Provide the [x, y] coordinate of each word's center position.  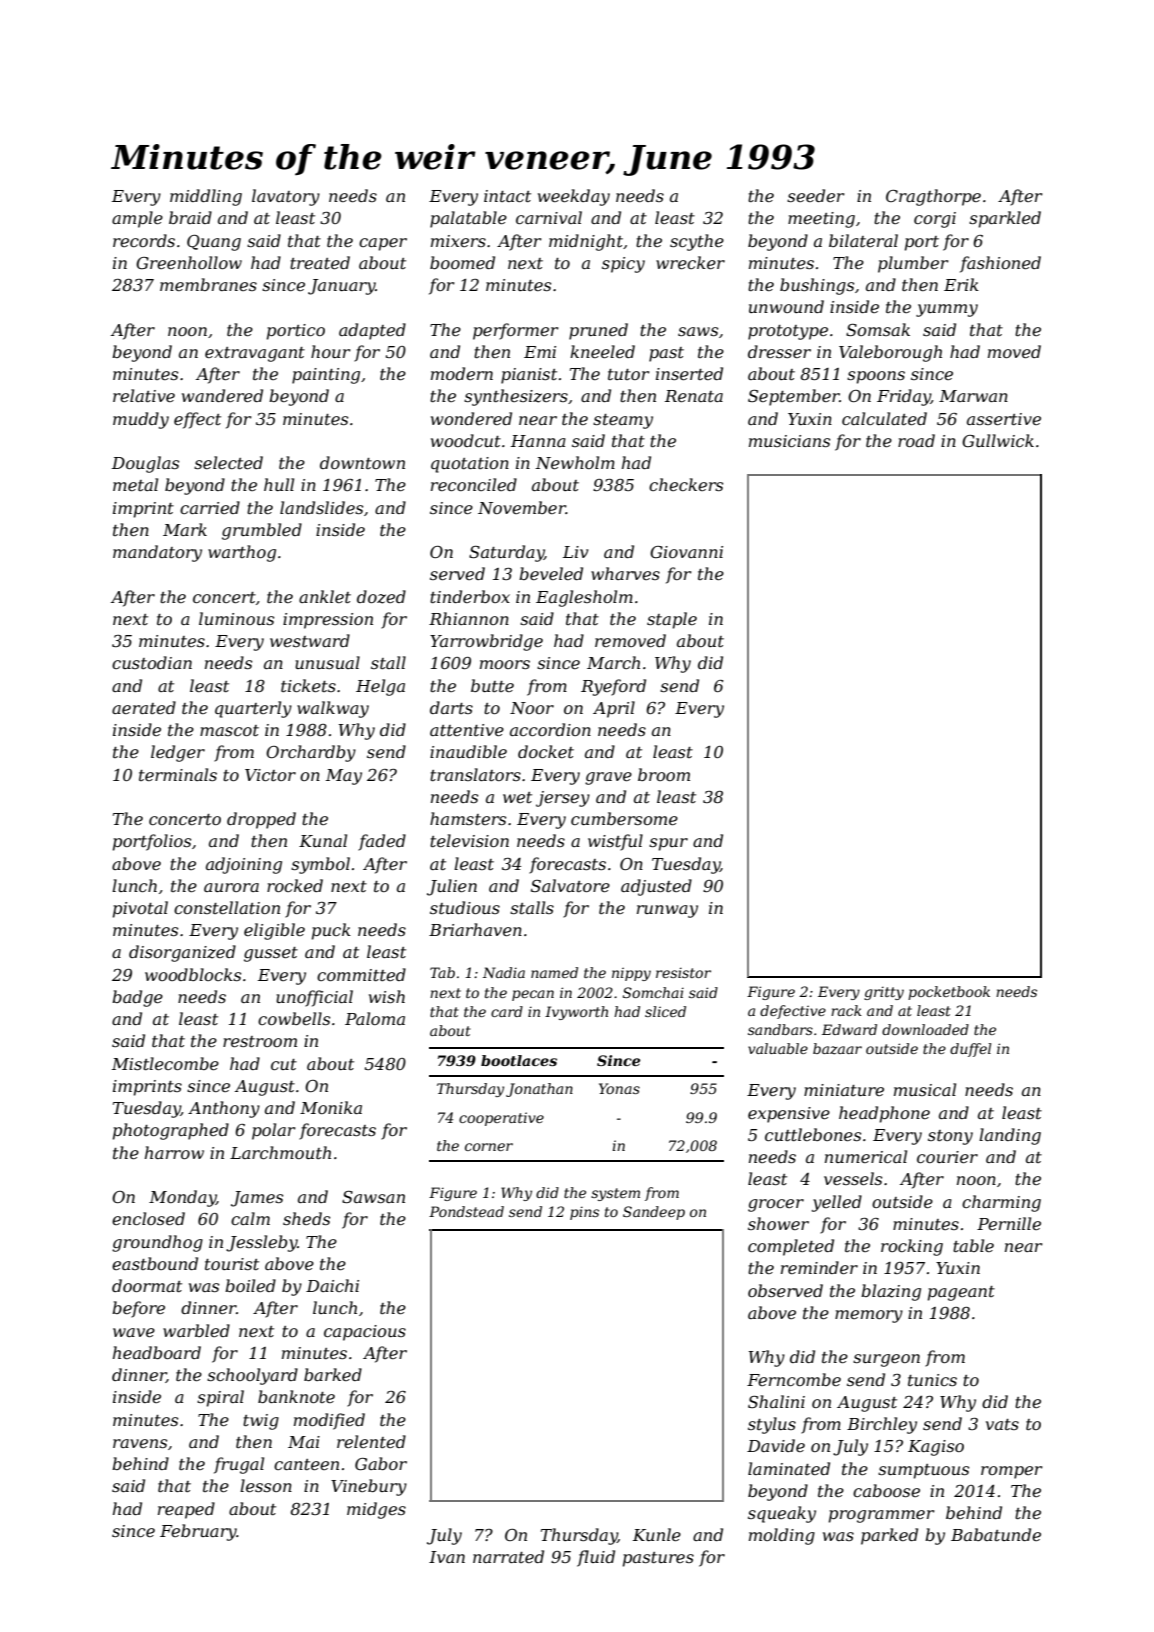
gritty [884, 993]
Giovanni [686, 552]
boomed [462, 262]
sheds [306, 1218]
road [916, 440]
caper [383, 244]
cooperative [501, 1119]
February [198, 1532]
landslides [321, 507]
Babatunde [996, 1534]
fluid [596, 1558]
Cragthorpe [933, 197]
